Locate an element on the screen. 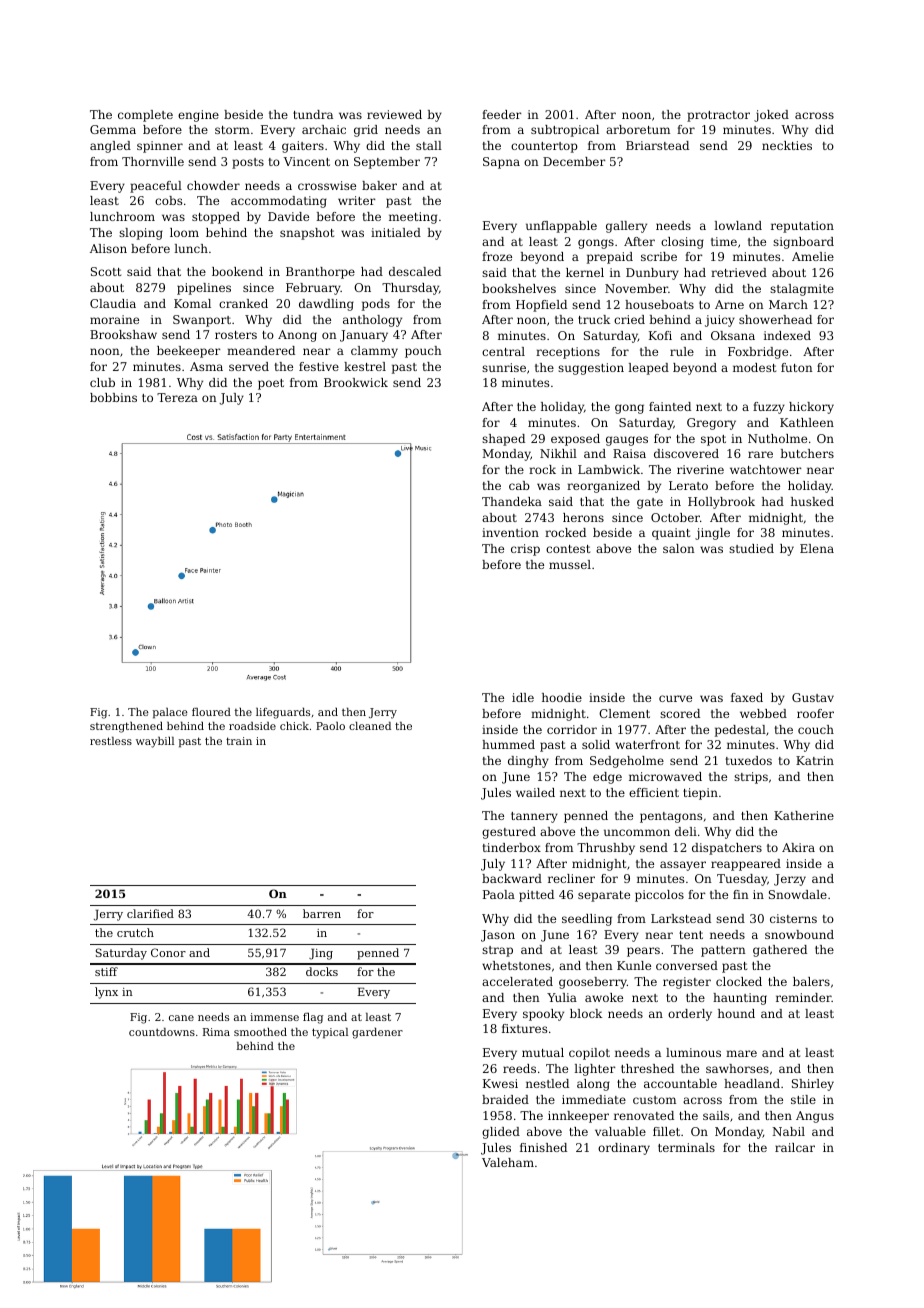 The width and height of the screenshot is (924, 1308). reputation is located at coordinates (802, 227).
